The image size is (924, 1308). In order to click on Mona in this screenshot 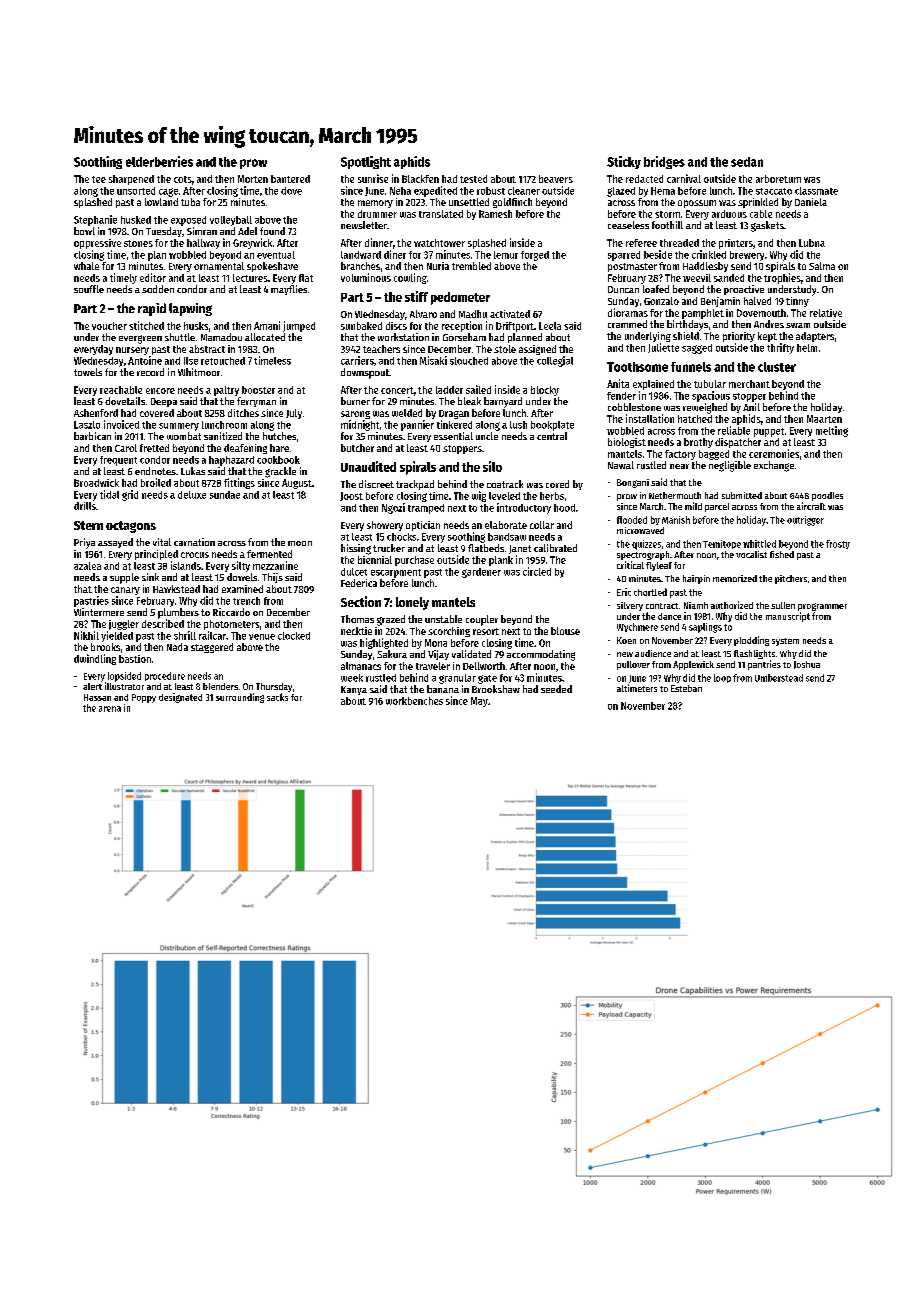, I will do `click(436, 643)`.
